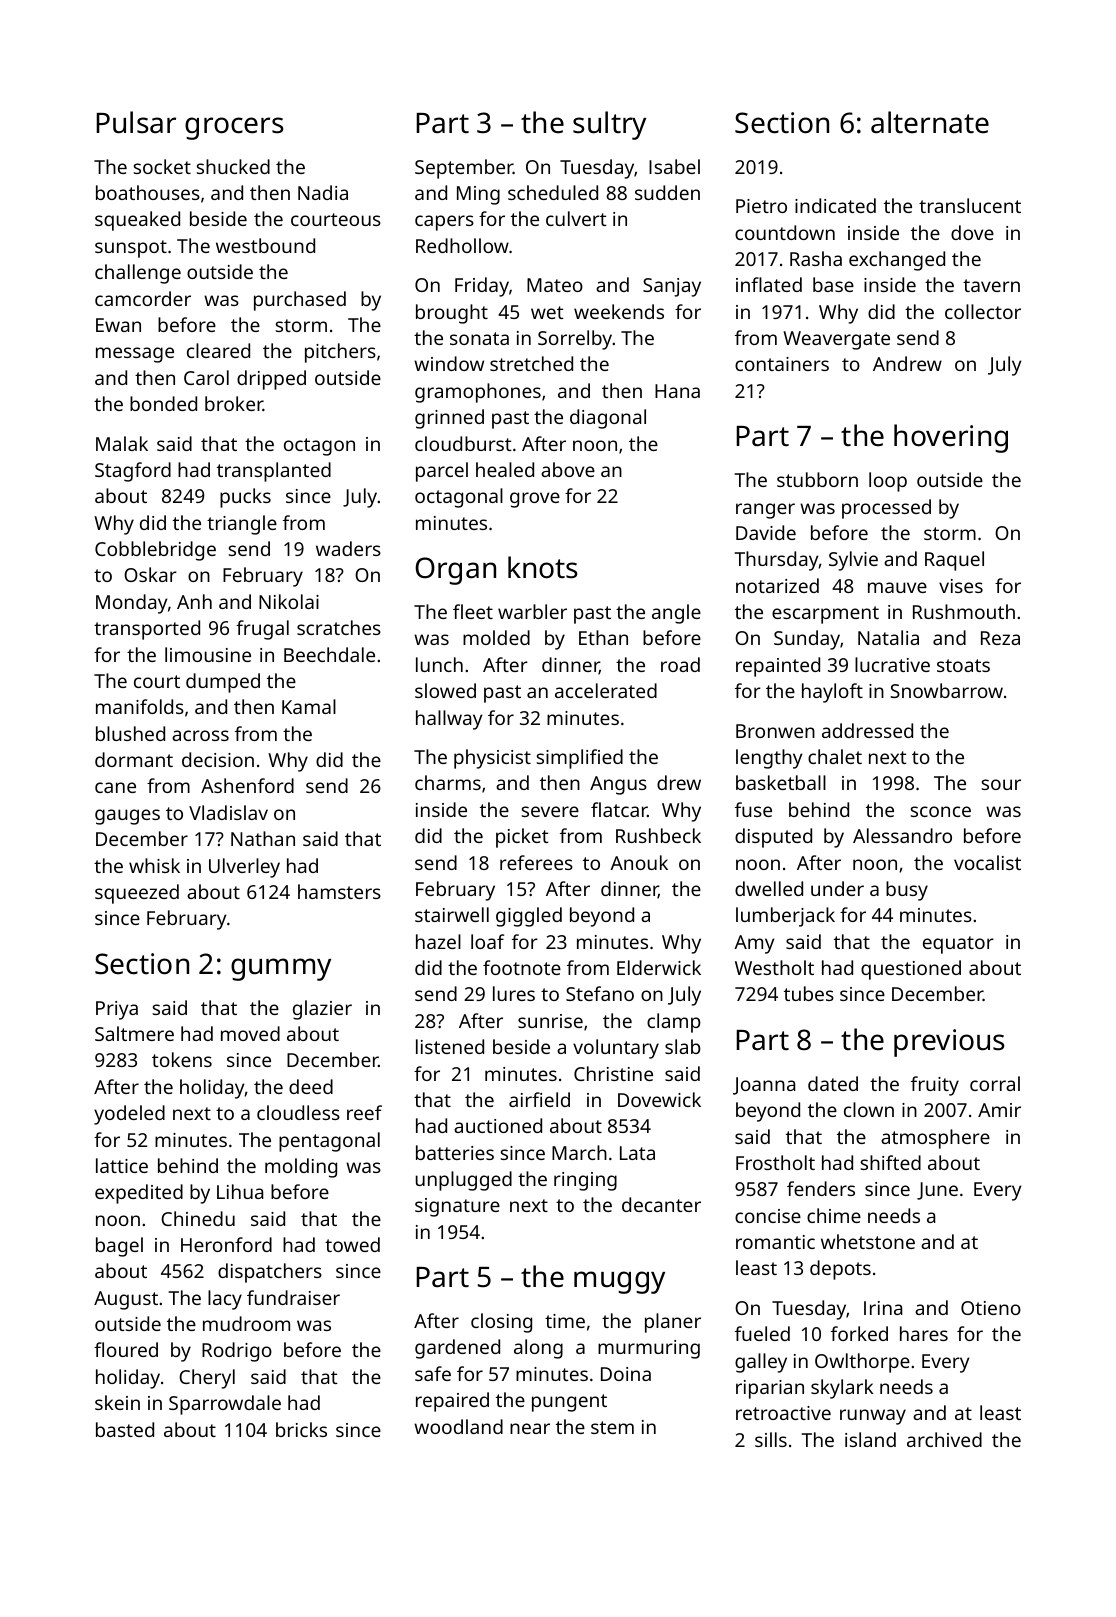 The width and height of the screenshot is (1116, 1617). I want to click on Davide, so click(766, 532).
